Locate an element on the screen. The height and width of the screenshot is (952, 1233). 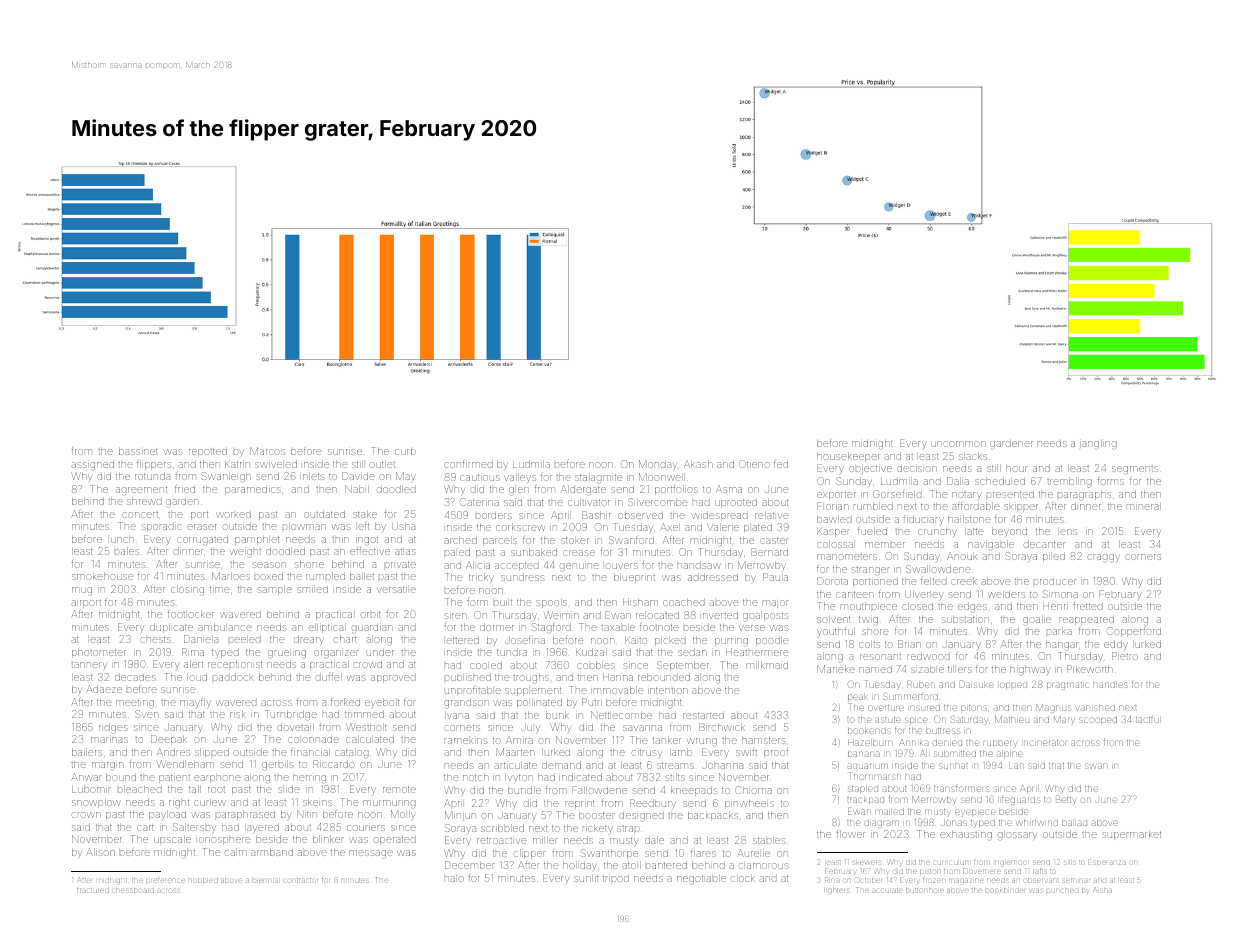
uncommon is located at coordinates (958, 444).
